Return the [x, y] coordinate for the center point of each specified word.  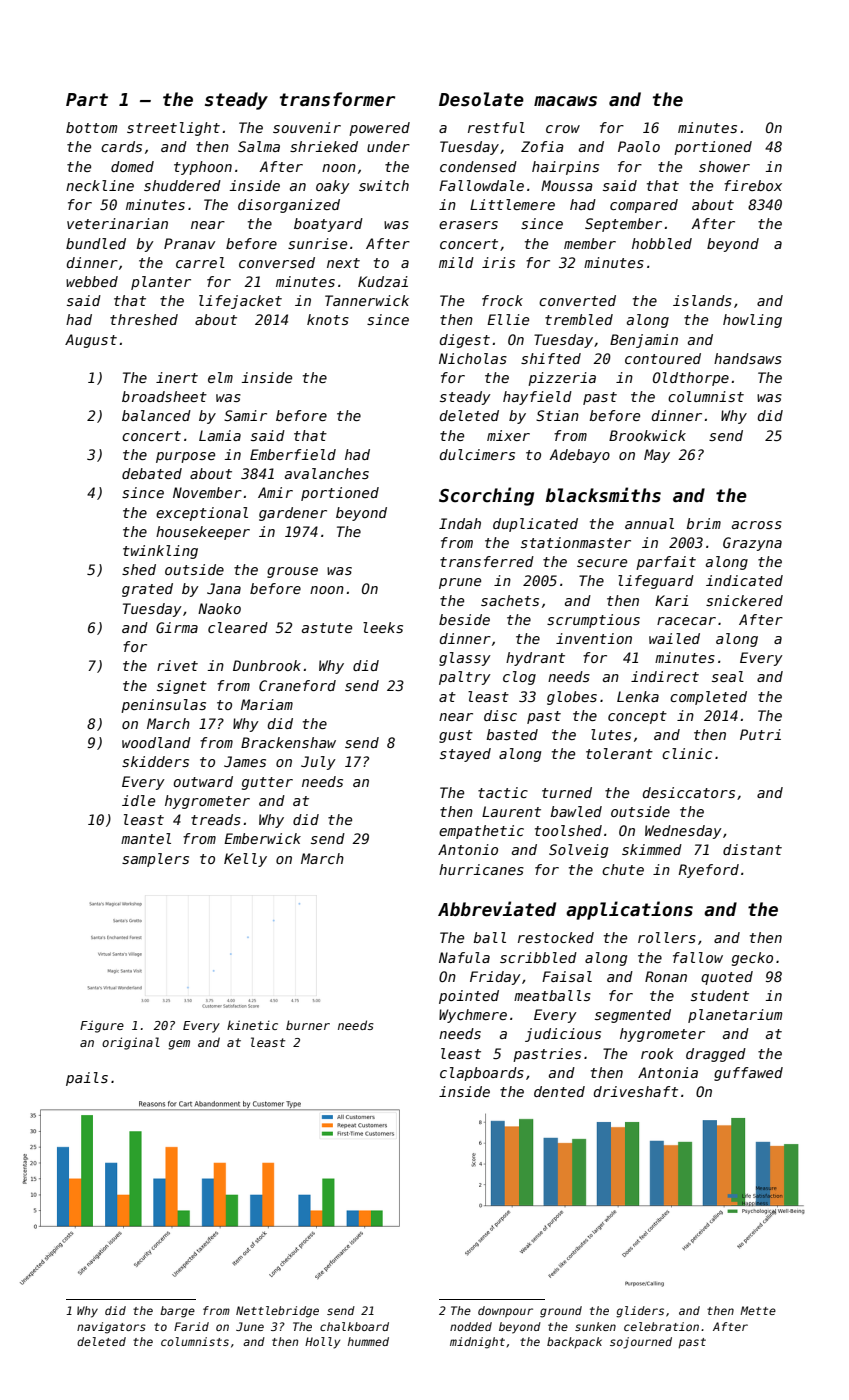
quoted [727, 978]
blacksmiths [603, 495]
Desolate [481, 99]
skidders [155, 761]
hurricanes [481, 869]
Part [87, 100]
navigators [111, 1328]
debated [152, 473]
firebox [753, 185]
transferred [487, 561]
